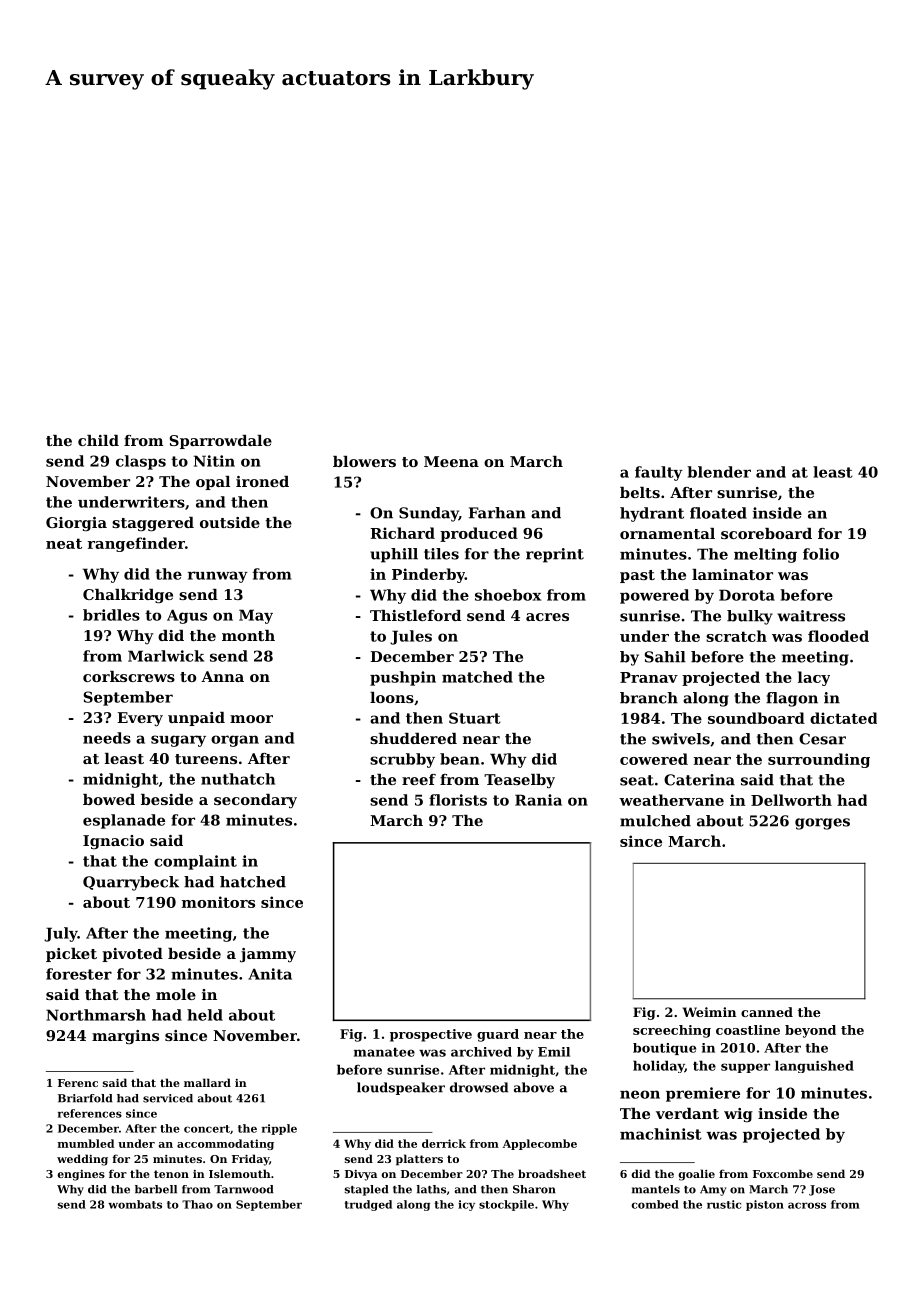 The height and width of the screenshot is (1308, 924). What do you see at coordinates (649, 698) in the screenshot?
I see `branch` at bounding box center [649, 698].
